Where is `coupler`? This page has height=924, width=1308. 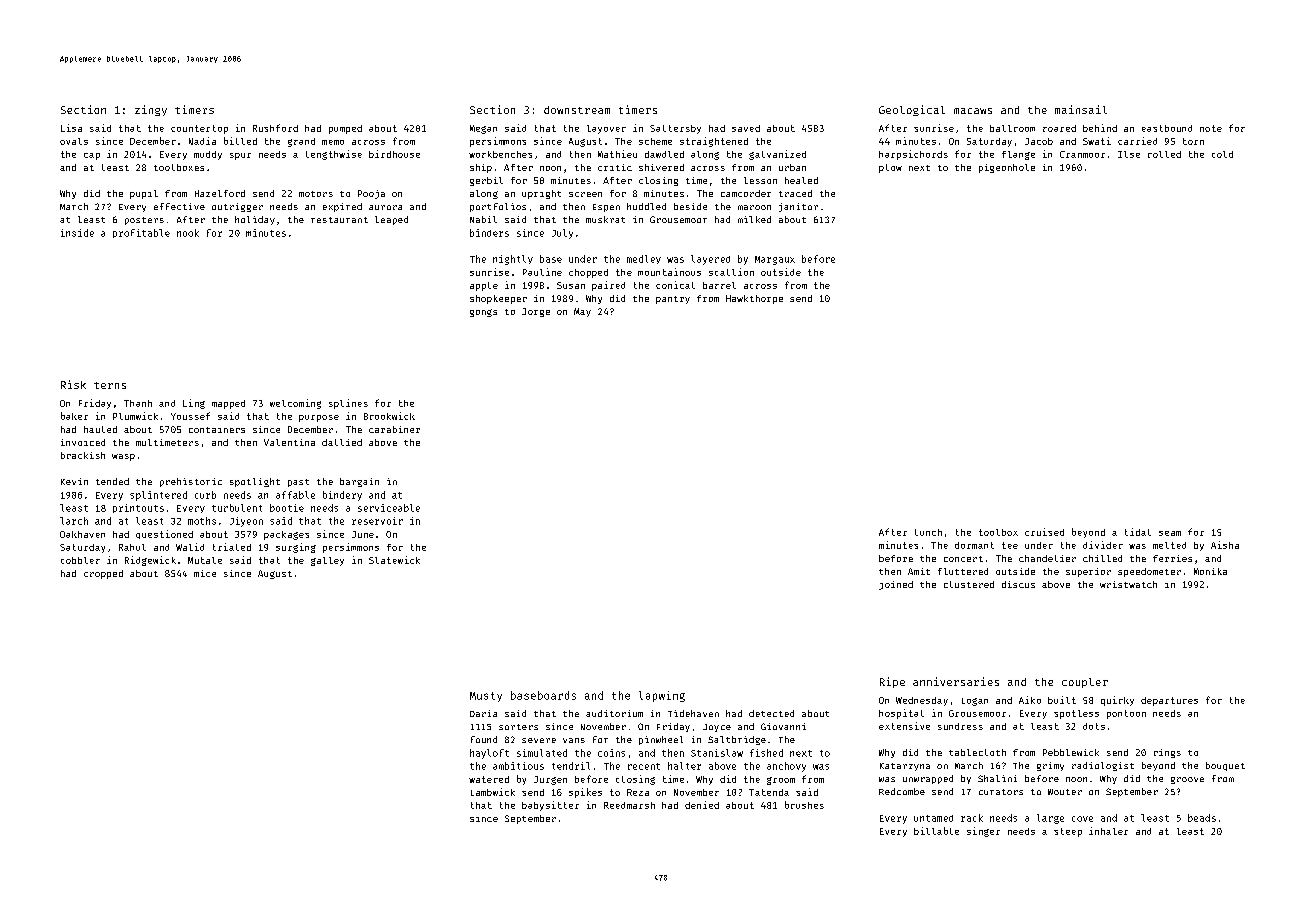
coupler is located at coordinates (1085, 683).
